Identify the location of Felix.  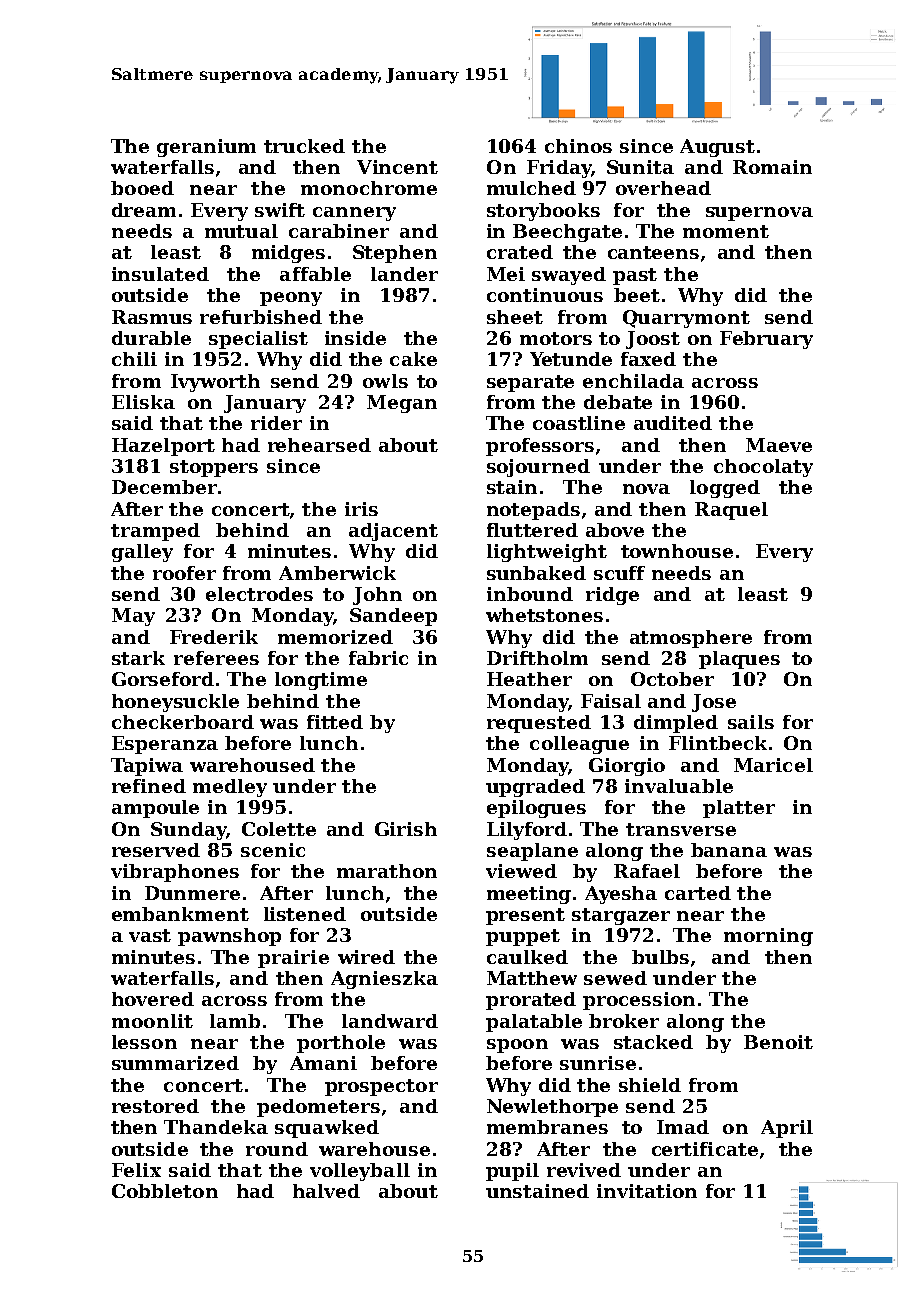
(136, 1170).
